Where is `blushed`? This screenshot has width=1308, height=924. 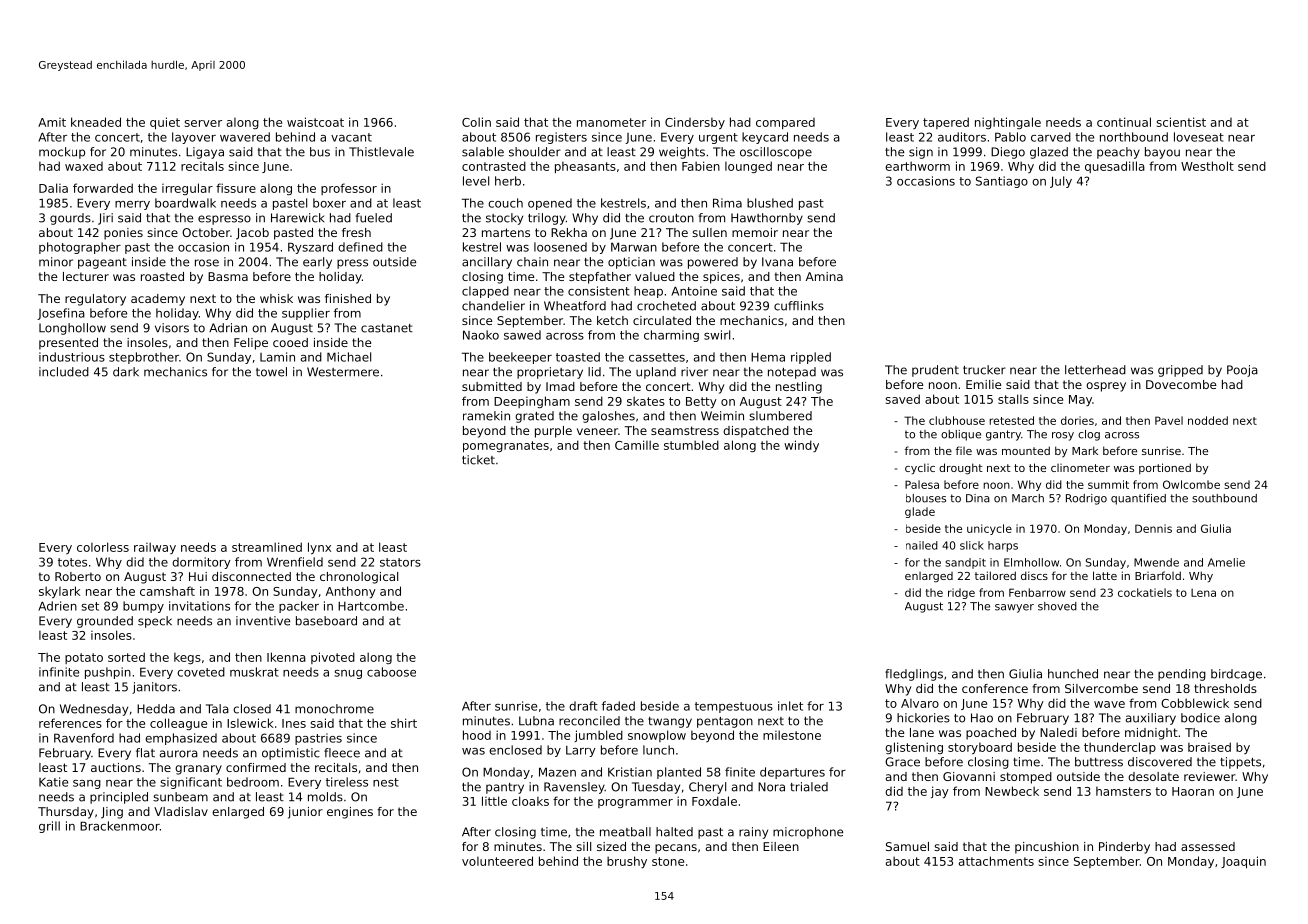 blushed is located at coordinates (770, 203).
